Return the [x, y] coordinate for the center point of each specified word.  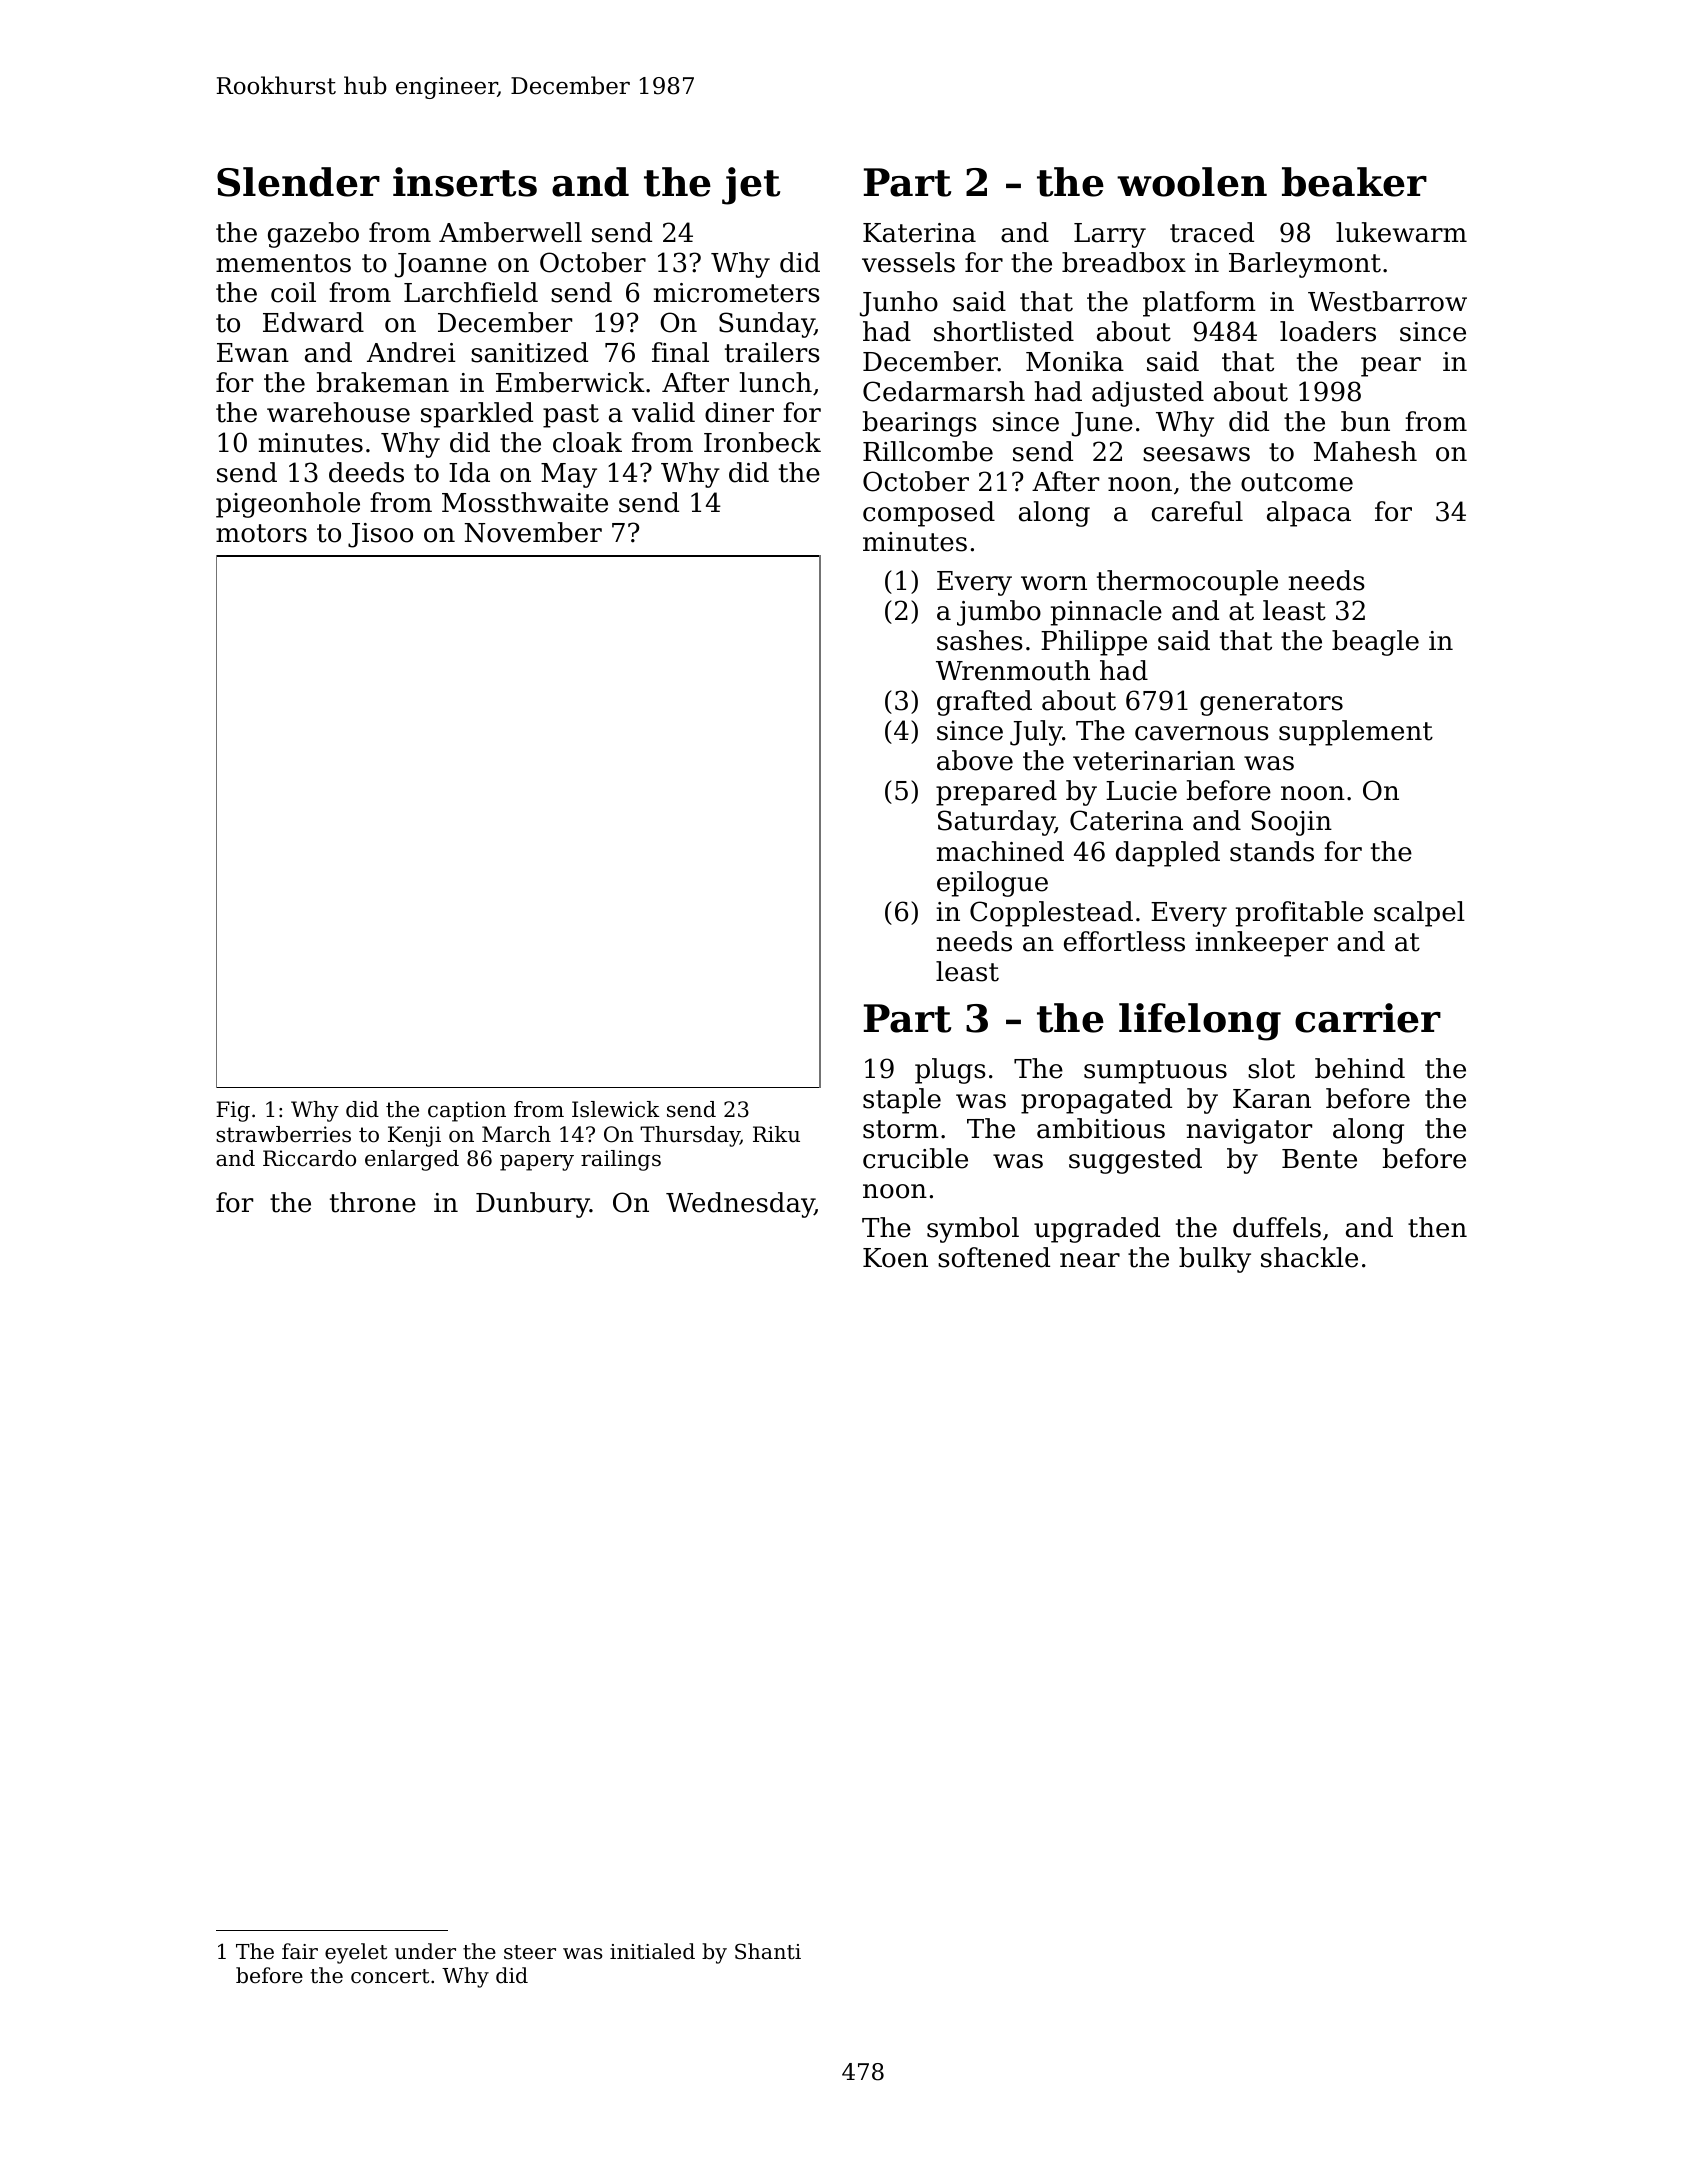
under [425, 1951]
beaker [1354, 182]
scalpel [1419, 914]
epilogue [992, 884]
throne [373, 1202]
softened [994, 1257]
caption [467, 1111]
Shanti [768, 1951]
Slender [298, 182]
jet [751, 186]
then [1437, 1227]
